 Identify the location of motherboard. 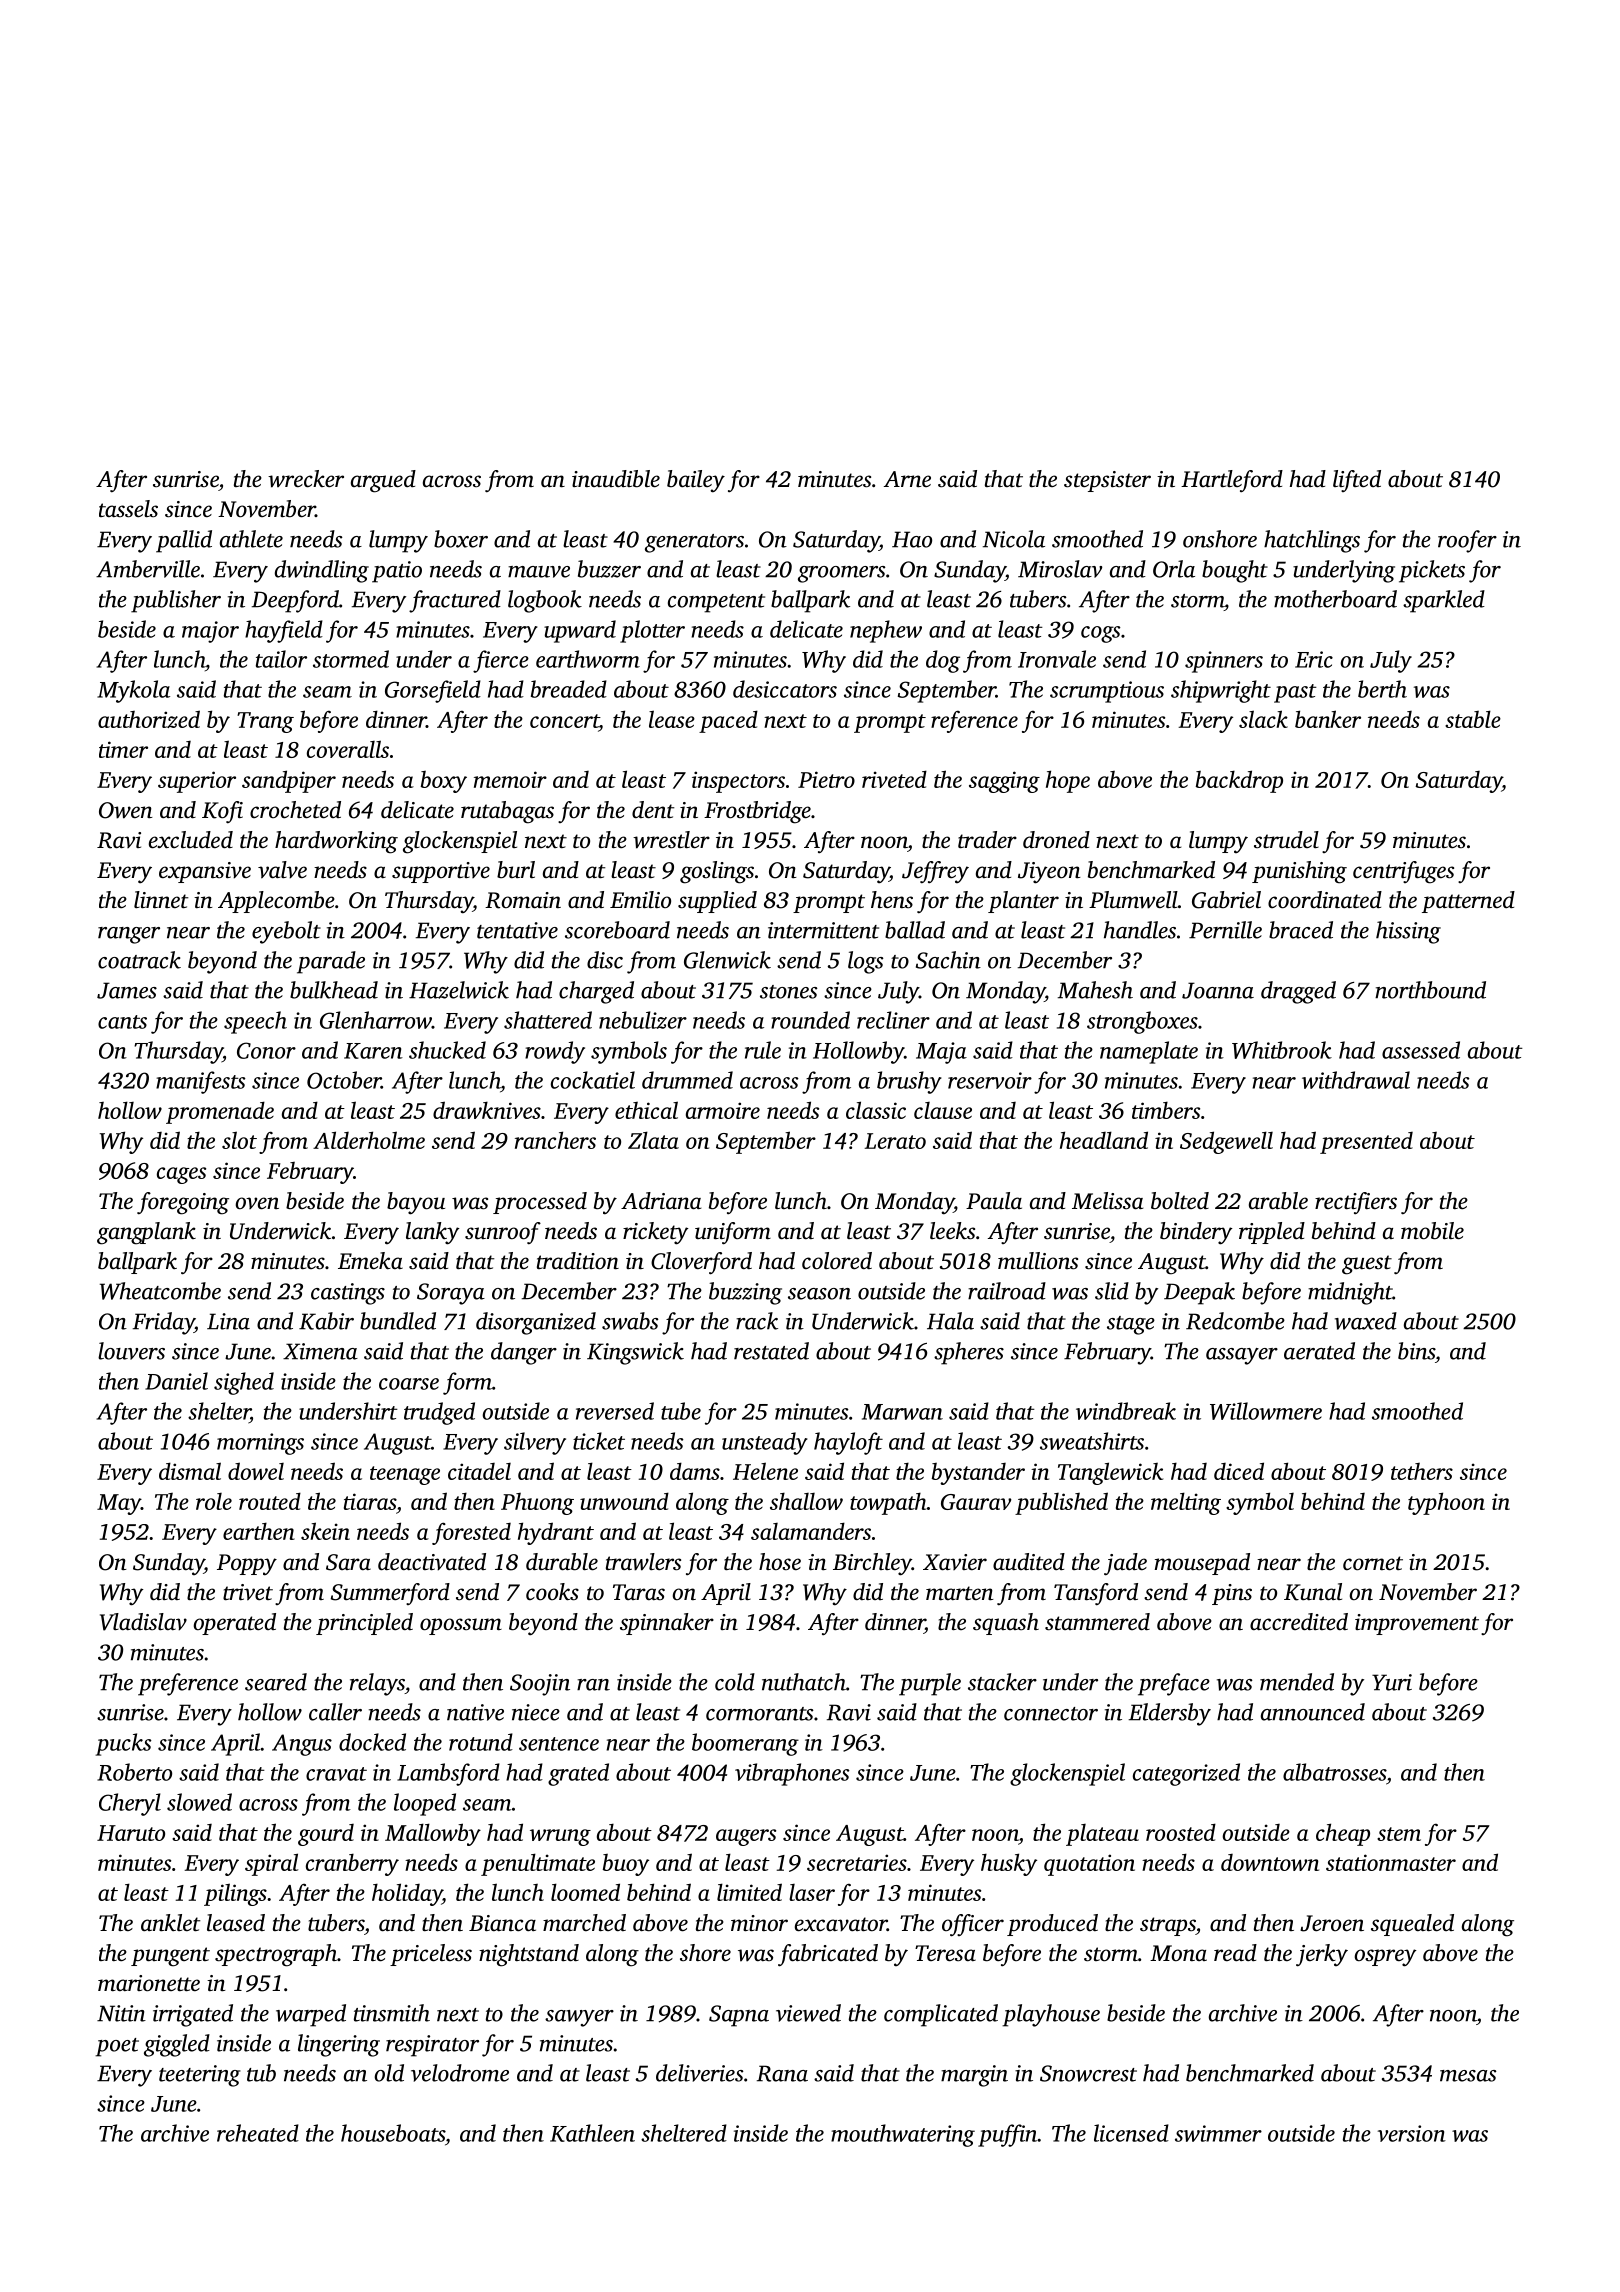
(1335, 599).
